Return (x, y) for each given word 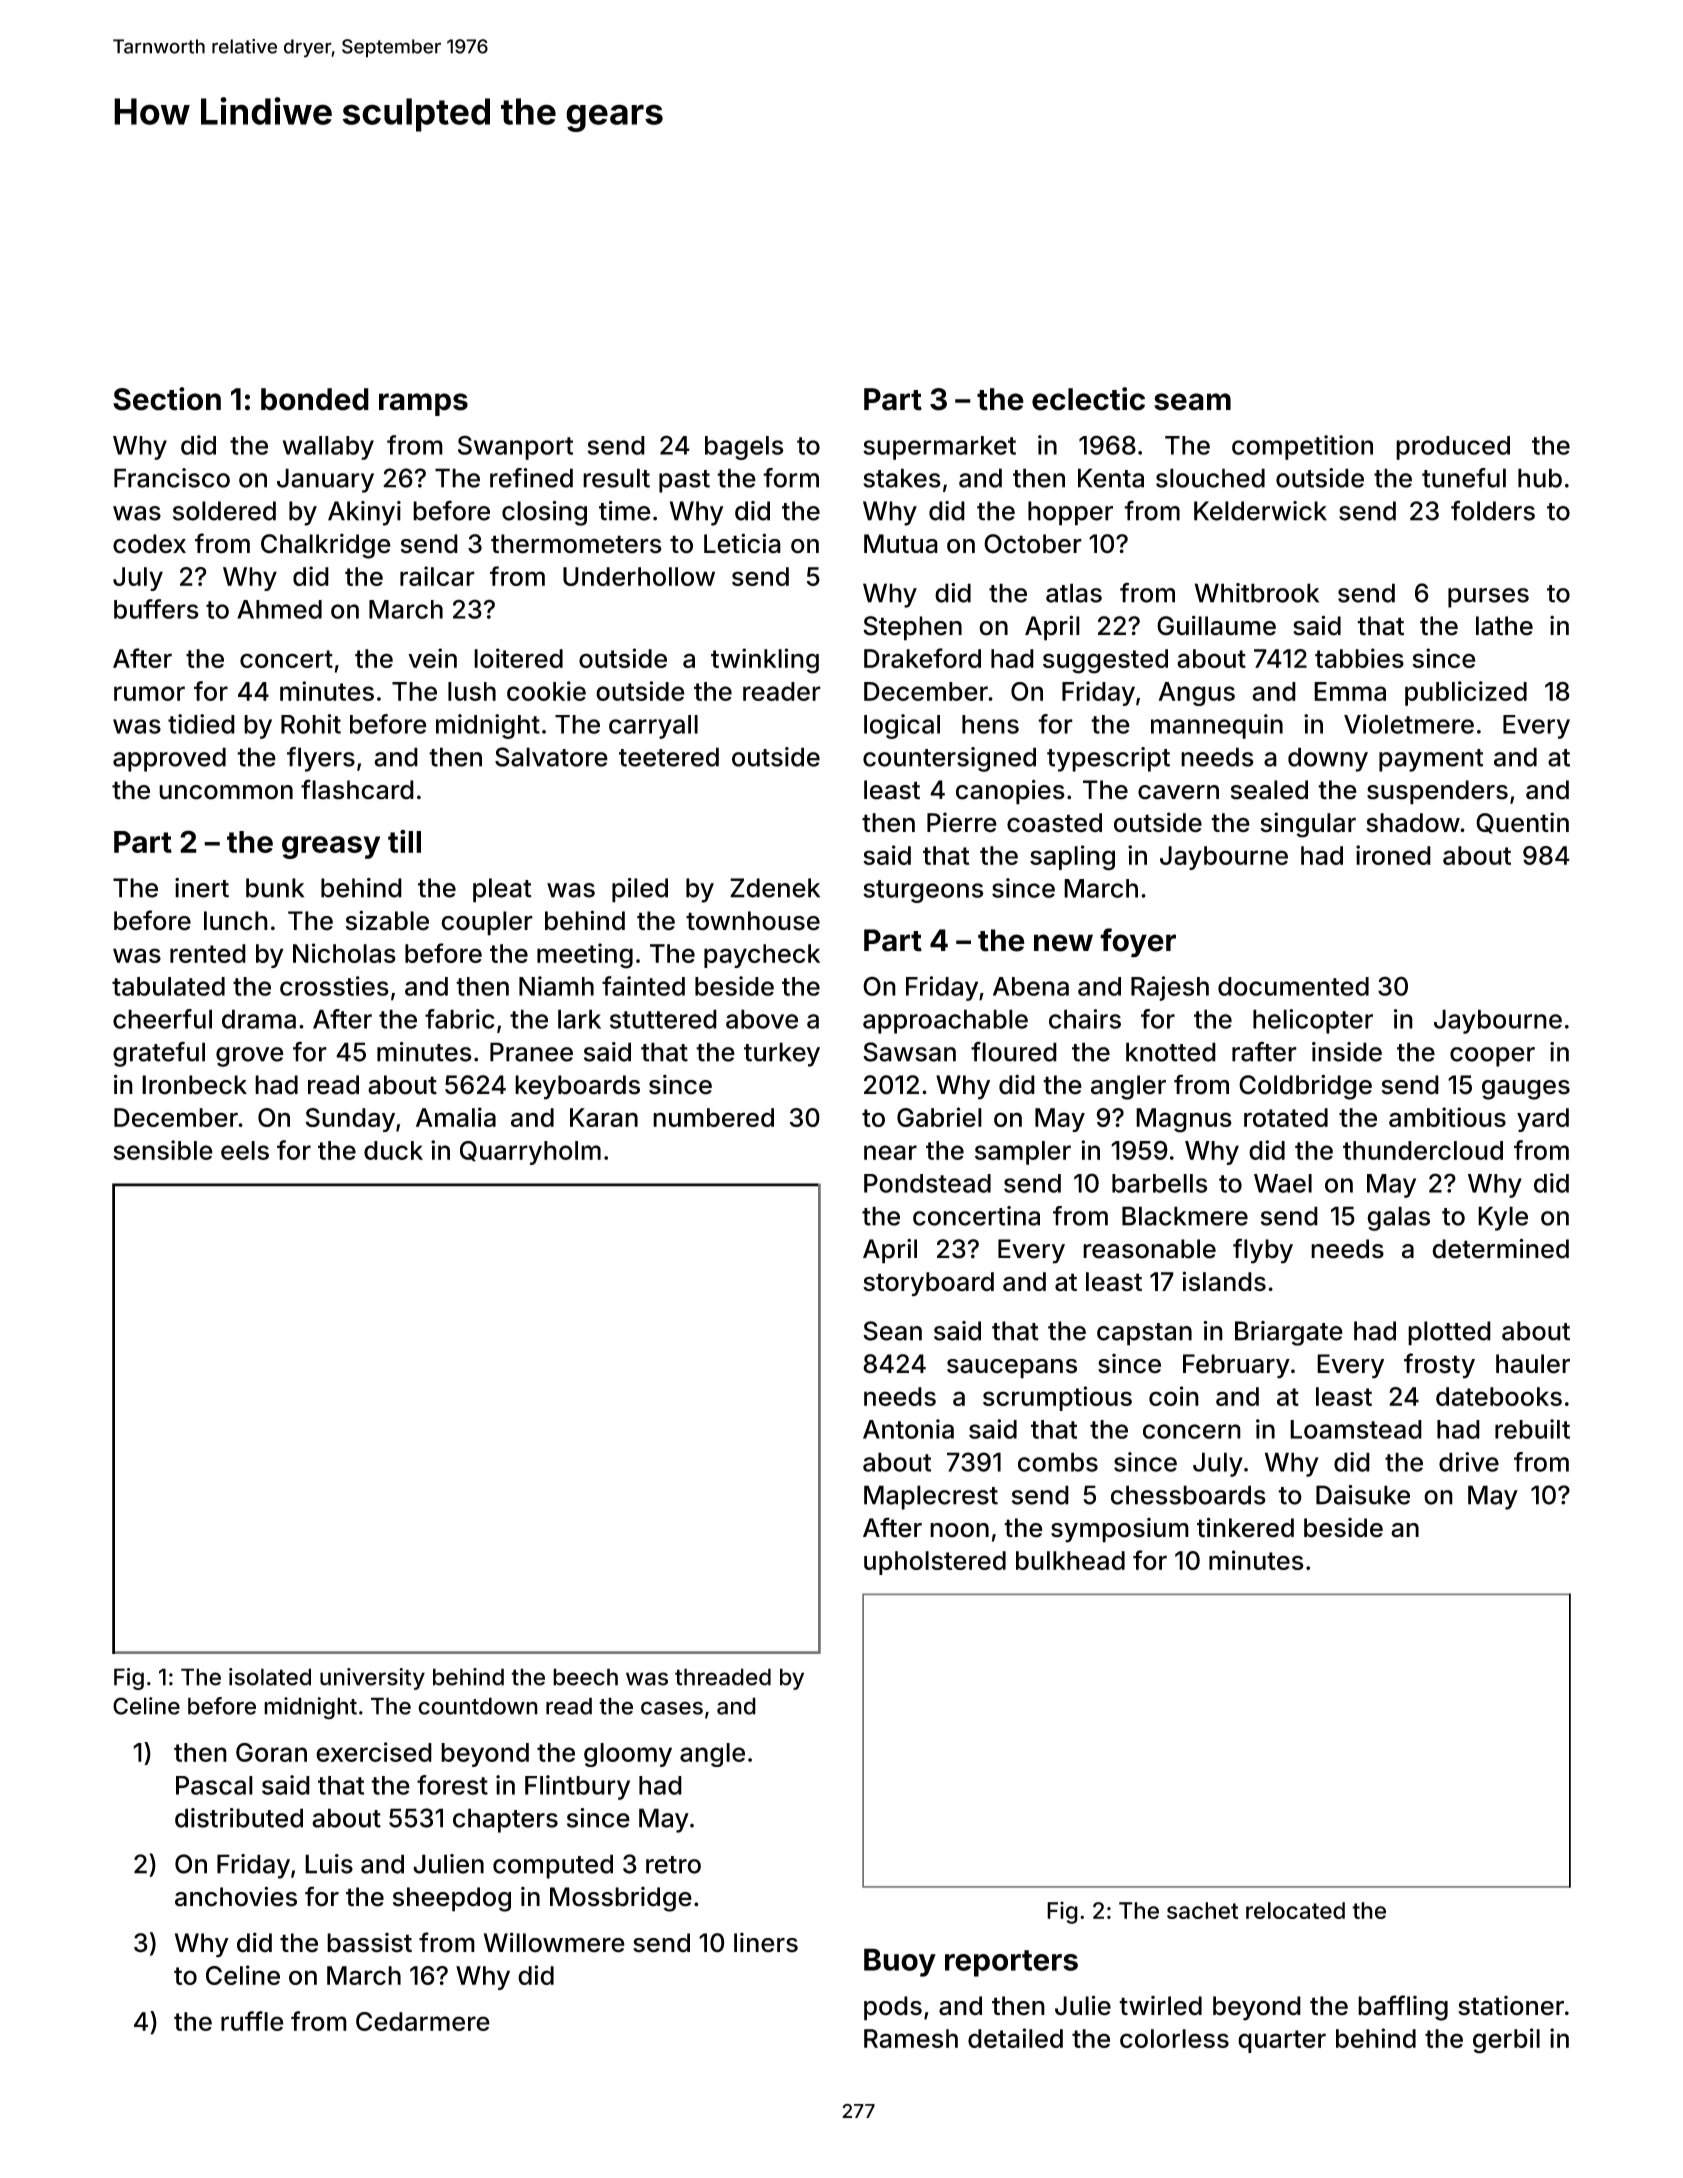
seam (1192, 402)
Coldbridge (1305, 1087)
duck (393, 1150)
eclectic (1088, 399)
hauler (1533, 1364)
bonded (315, 399)
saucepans (1012, 1369)
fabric (459, 1019)
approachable (945, 1021)
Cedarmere (423, 2021)
